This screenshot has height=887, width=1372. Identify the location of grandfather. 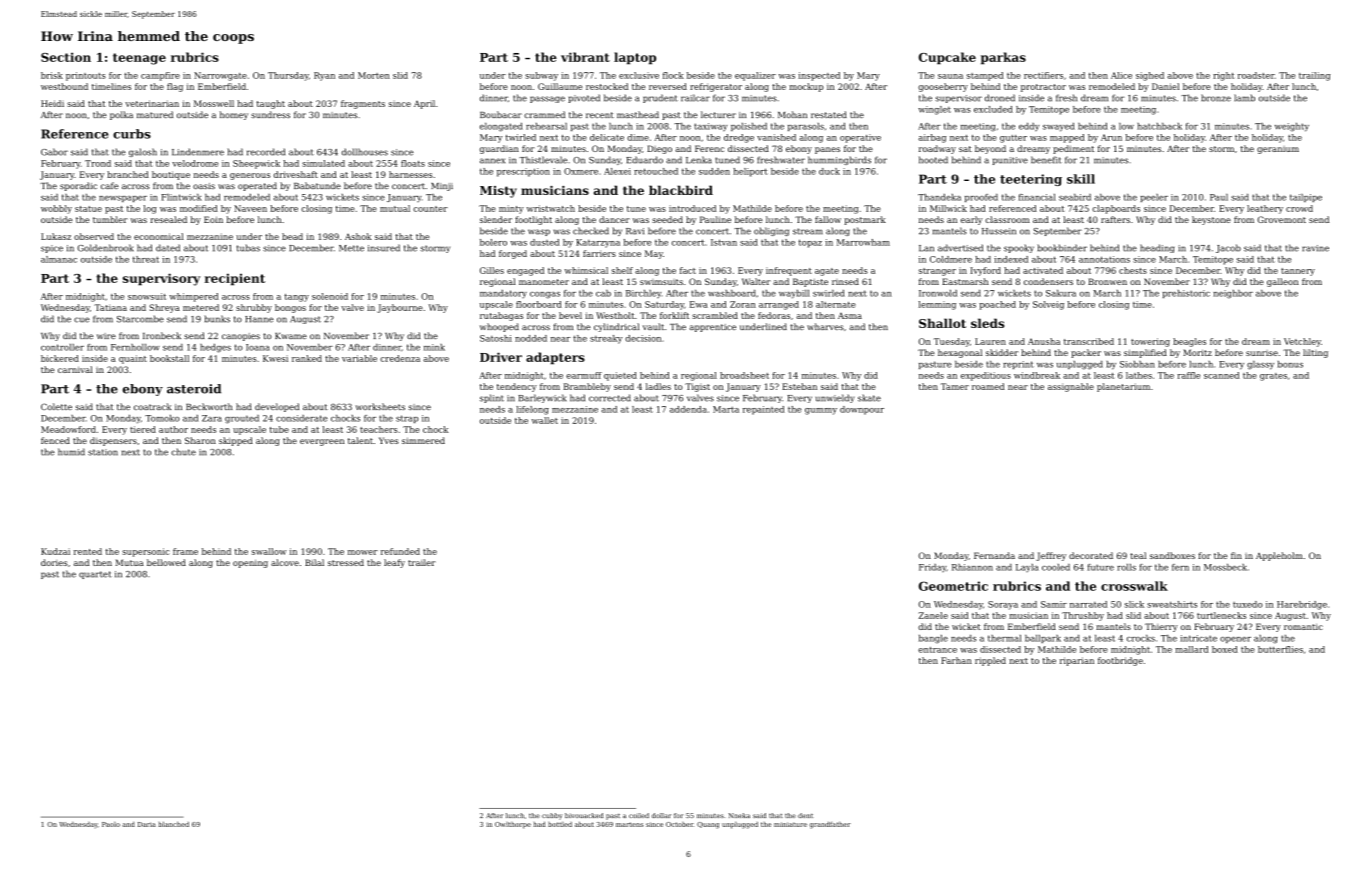
(830, 825).
